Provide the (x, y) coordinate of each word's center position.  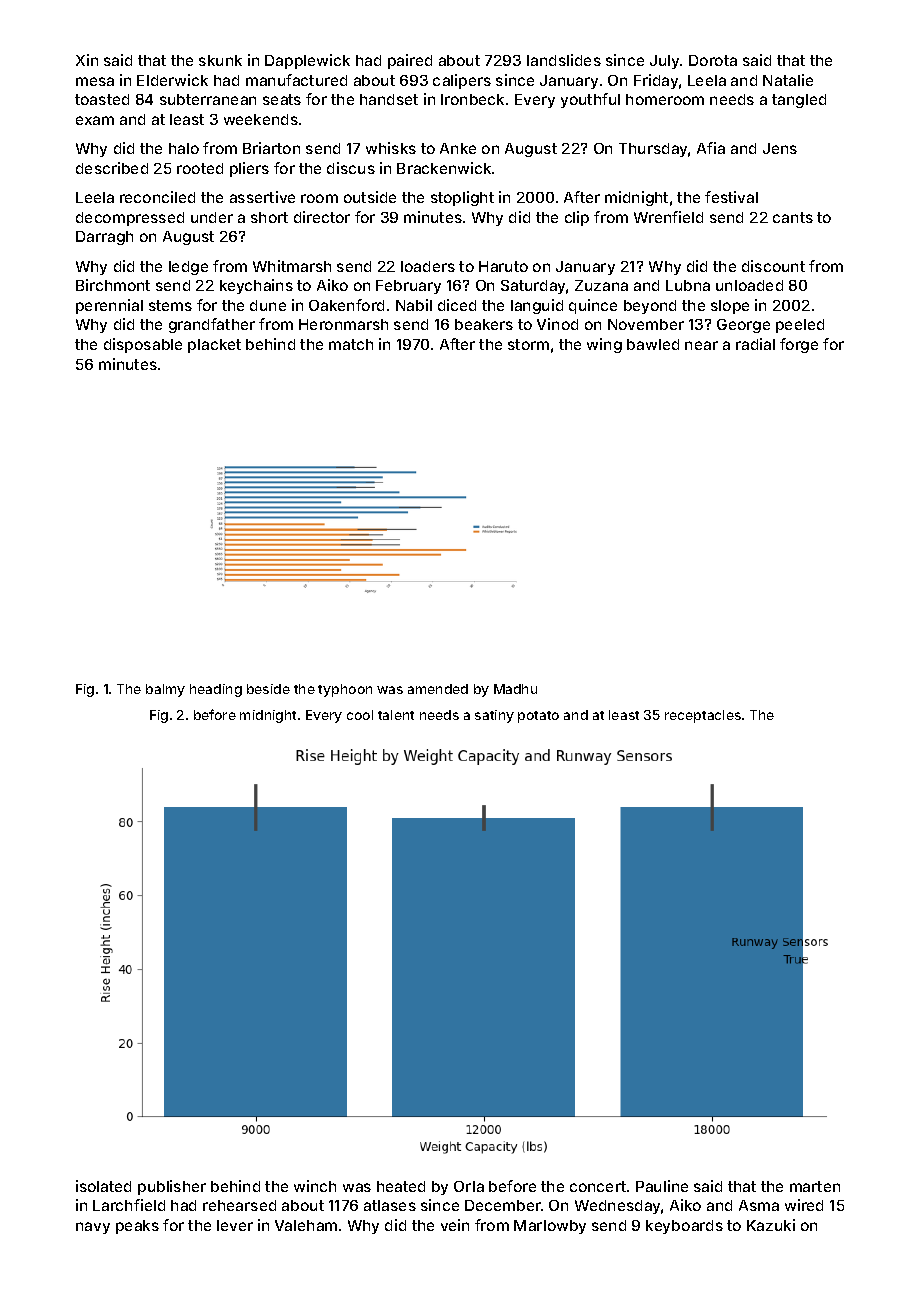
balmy (165, 690)
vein (455, 1225)
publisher (172, 1187)
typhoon (345, 690)
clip (577, 218)
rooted (200, 168)
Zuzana (601, 285)
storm (528, 344)
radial (755, 344)
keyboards (684, 1227)
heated (401, 1186)
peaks (137, 1227)
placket (214, 346)
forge (799, 345)
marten (815, 1186)
